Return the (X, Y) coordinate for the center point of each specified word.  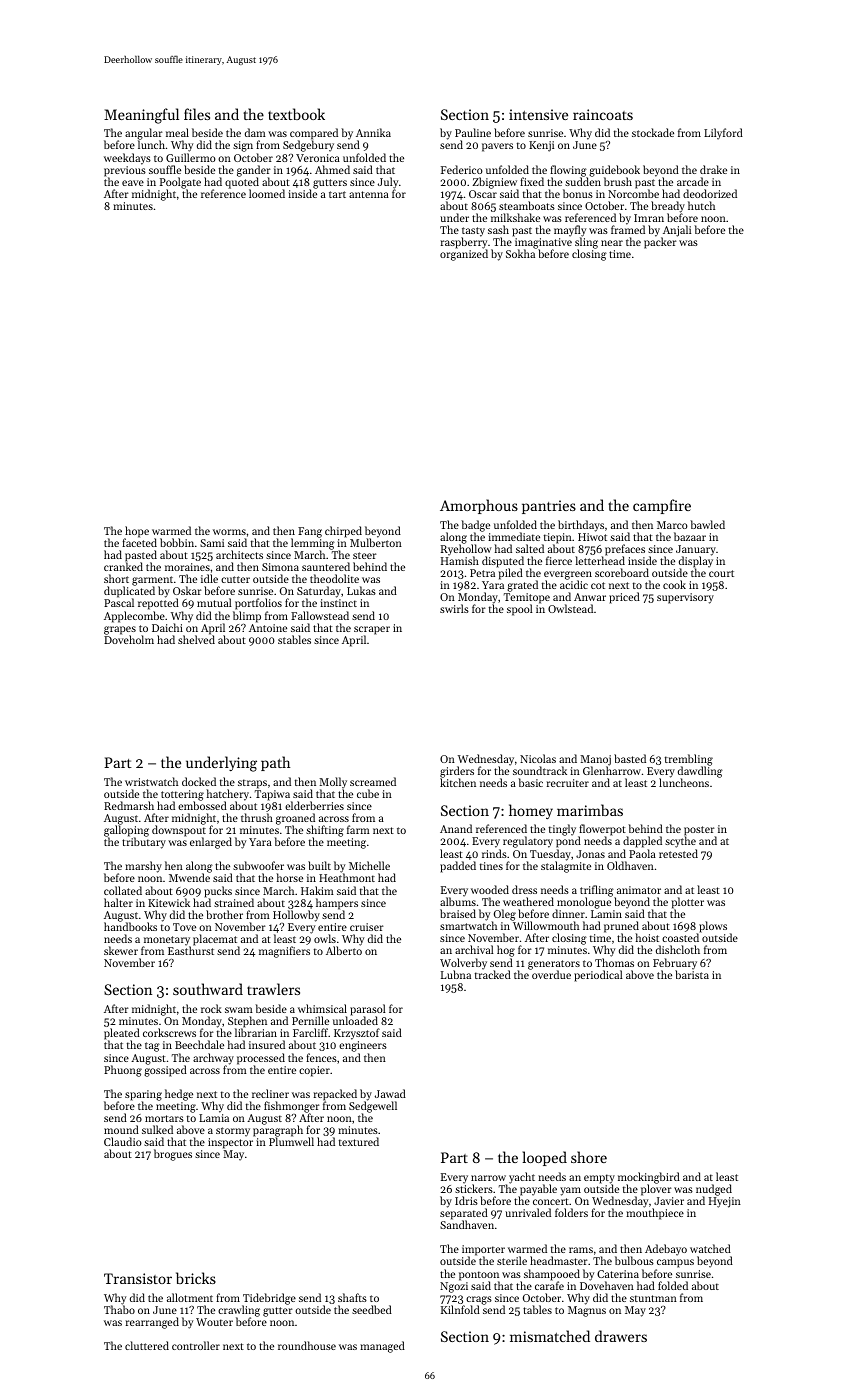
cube (368, 793)
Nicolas (538, 758)
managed (382, 1347)
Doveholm (129, 639)
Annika (373, 132)
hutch (701, 205)
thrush (257, 817)
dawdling (700, 773)
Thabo (119, 1309)
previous (125, 171)
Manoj (595, 761)
